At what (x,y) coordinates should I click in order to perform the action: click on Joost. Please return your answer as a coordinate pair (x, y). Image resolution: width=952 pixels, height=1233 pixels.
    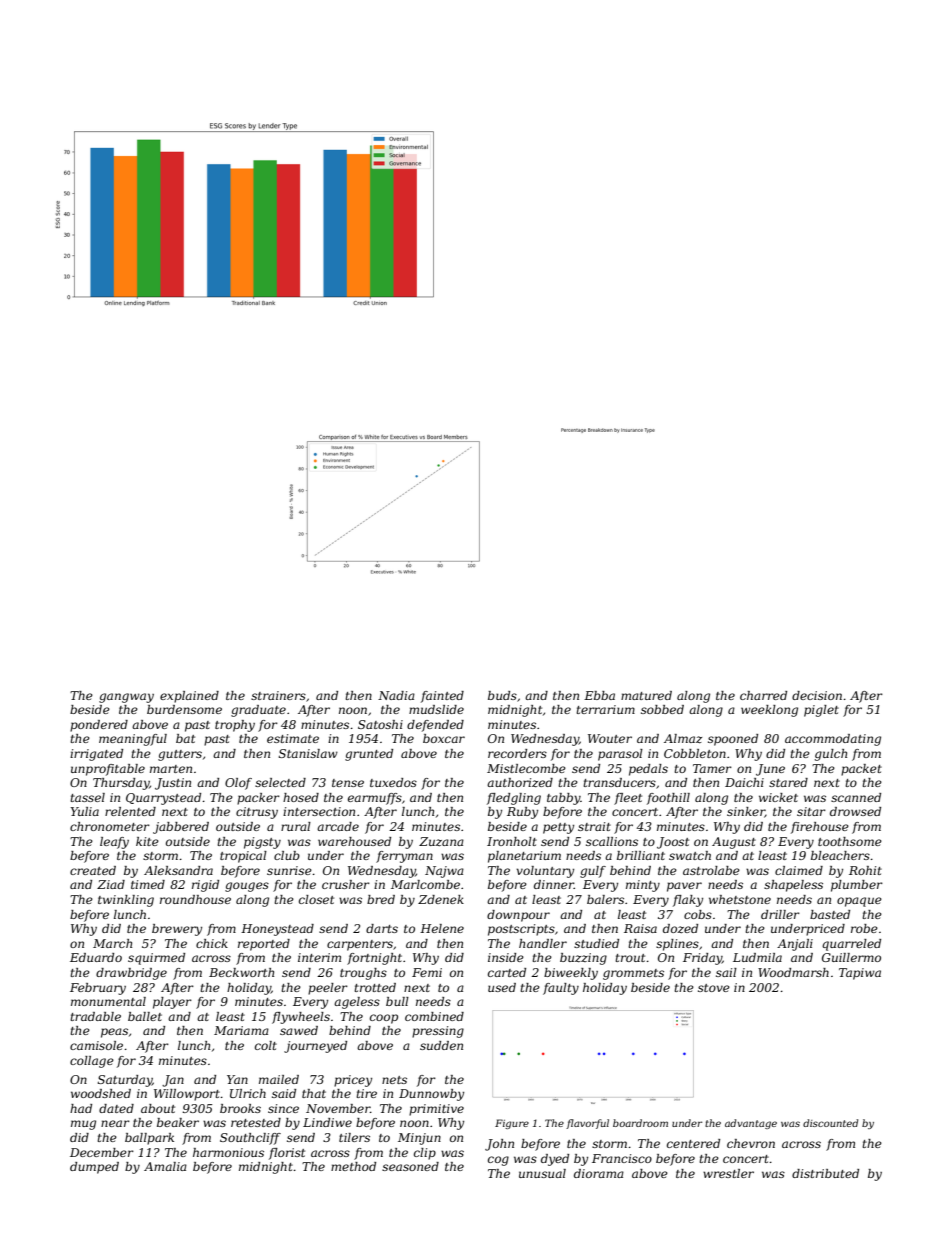
    Looking at the image, I should click on (673, 843).
